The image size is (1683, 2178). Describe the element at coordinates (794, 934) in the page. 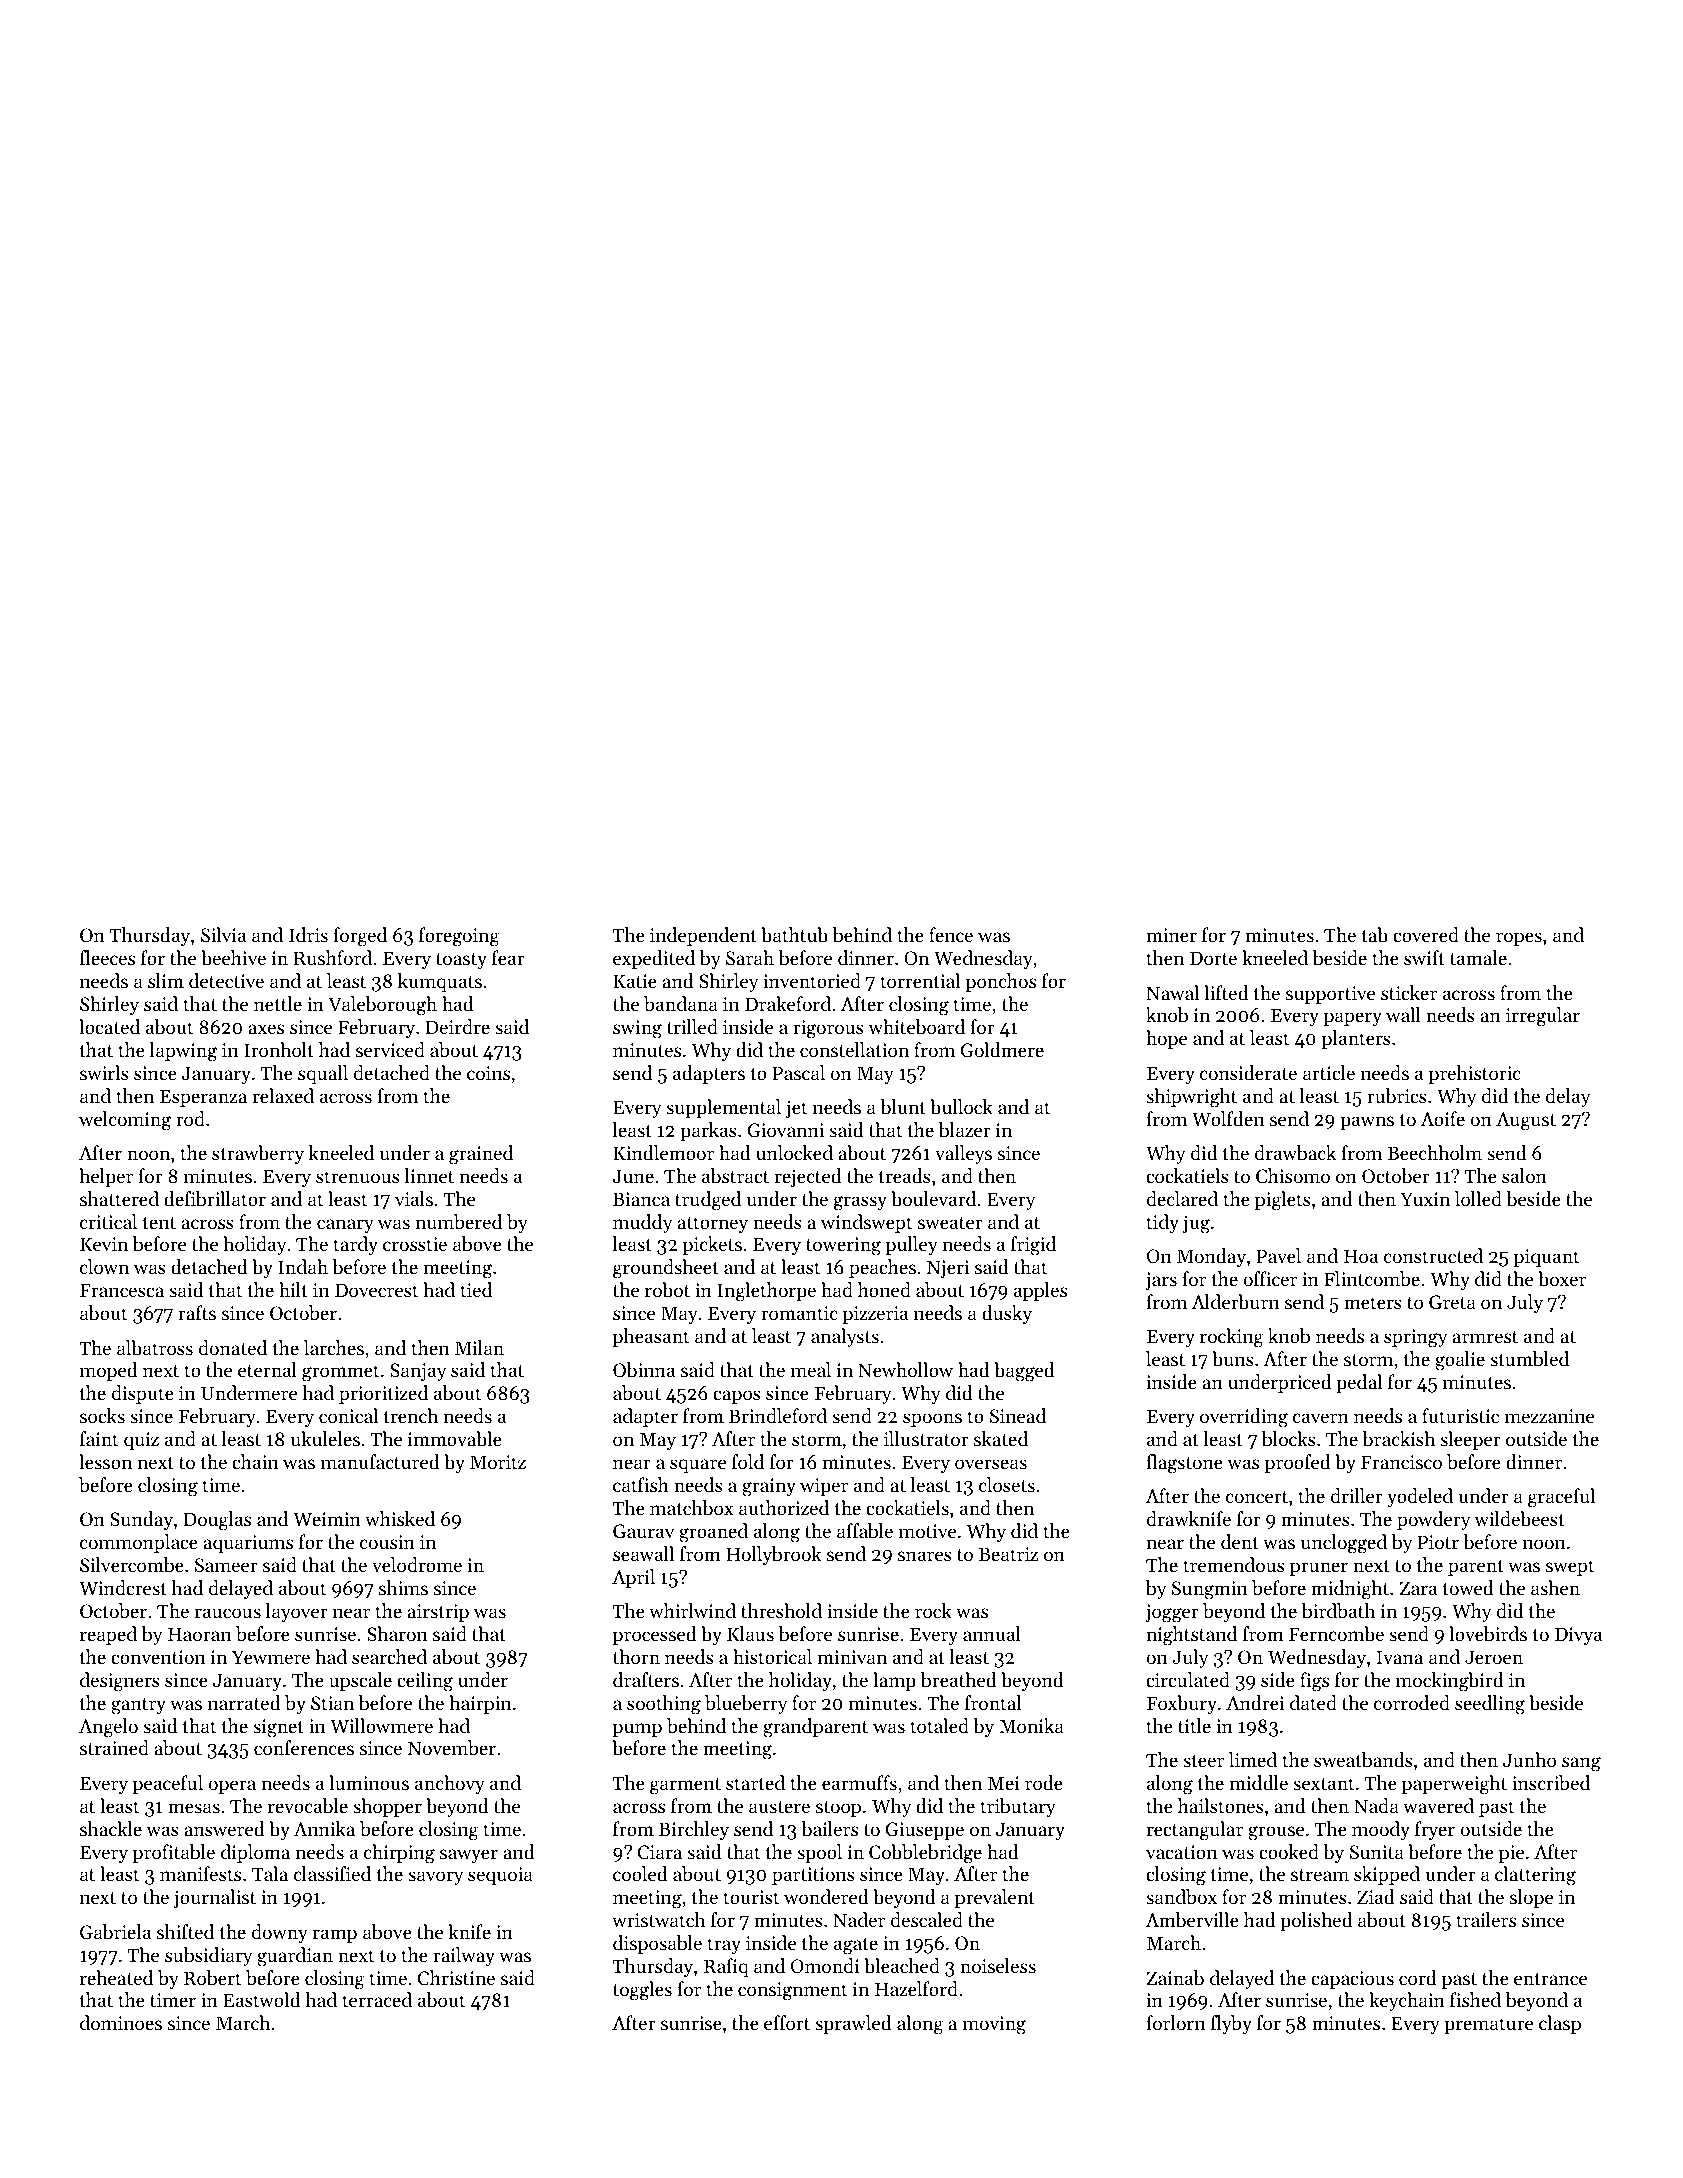

I see `bathtub` at that location.
